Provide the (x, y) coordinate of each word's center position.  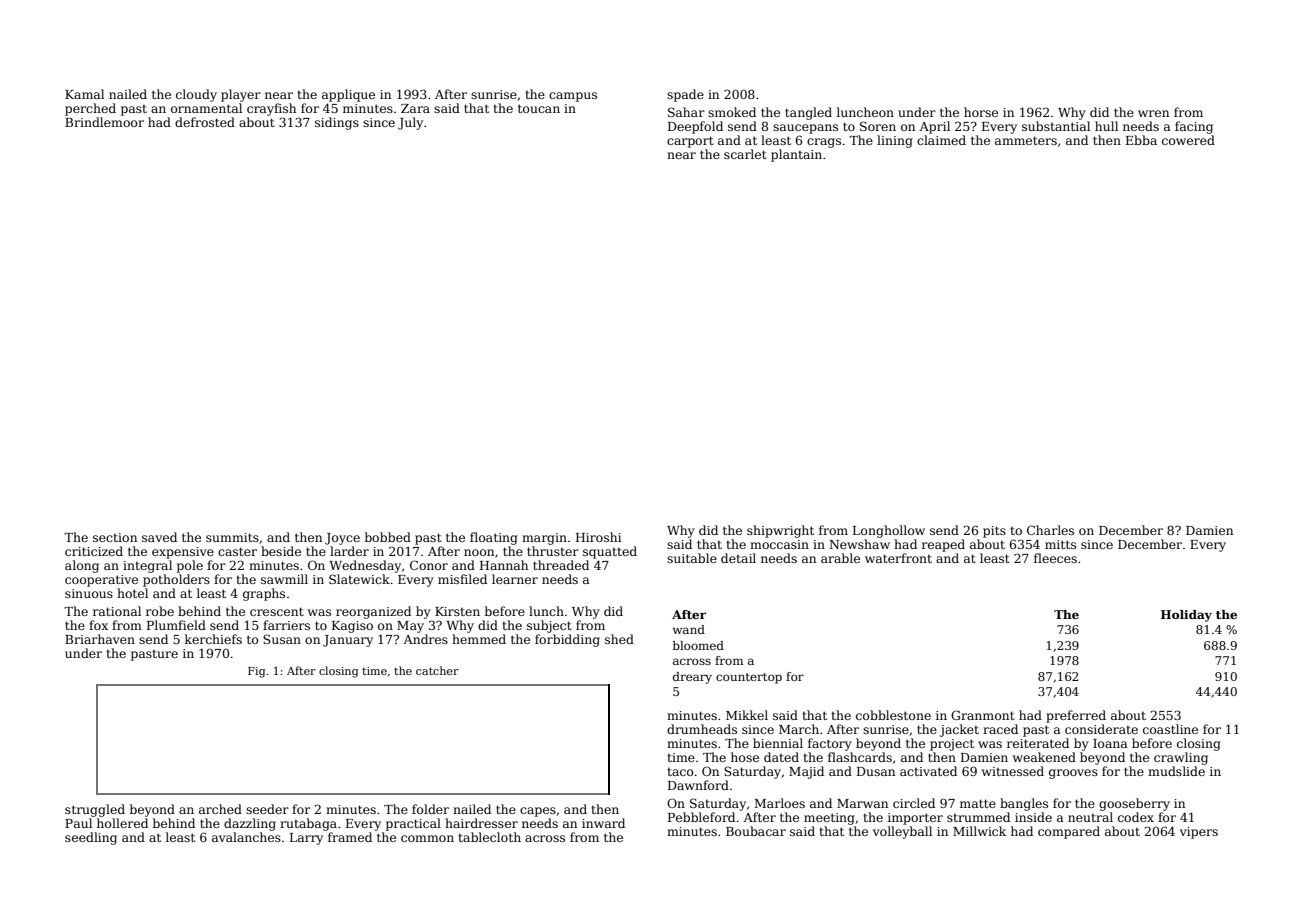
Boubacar (756, 831)
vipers (1199, 833)
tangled (808, 113)
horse (981, 112)
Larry (306, 839)
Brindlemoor (104, 122)
